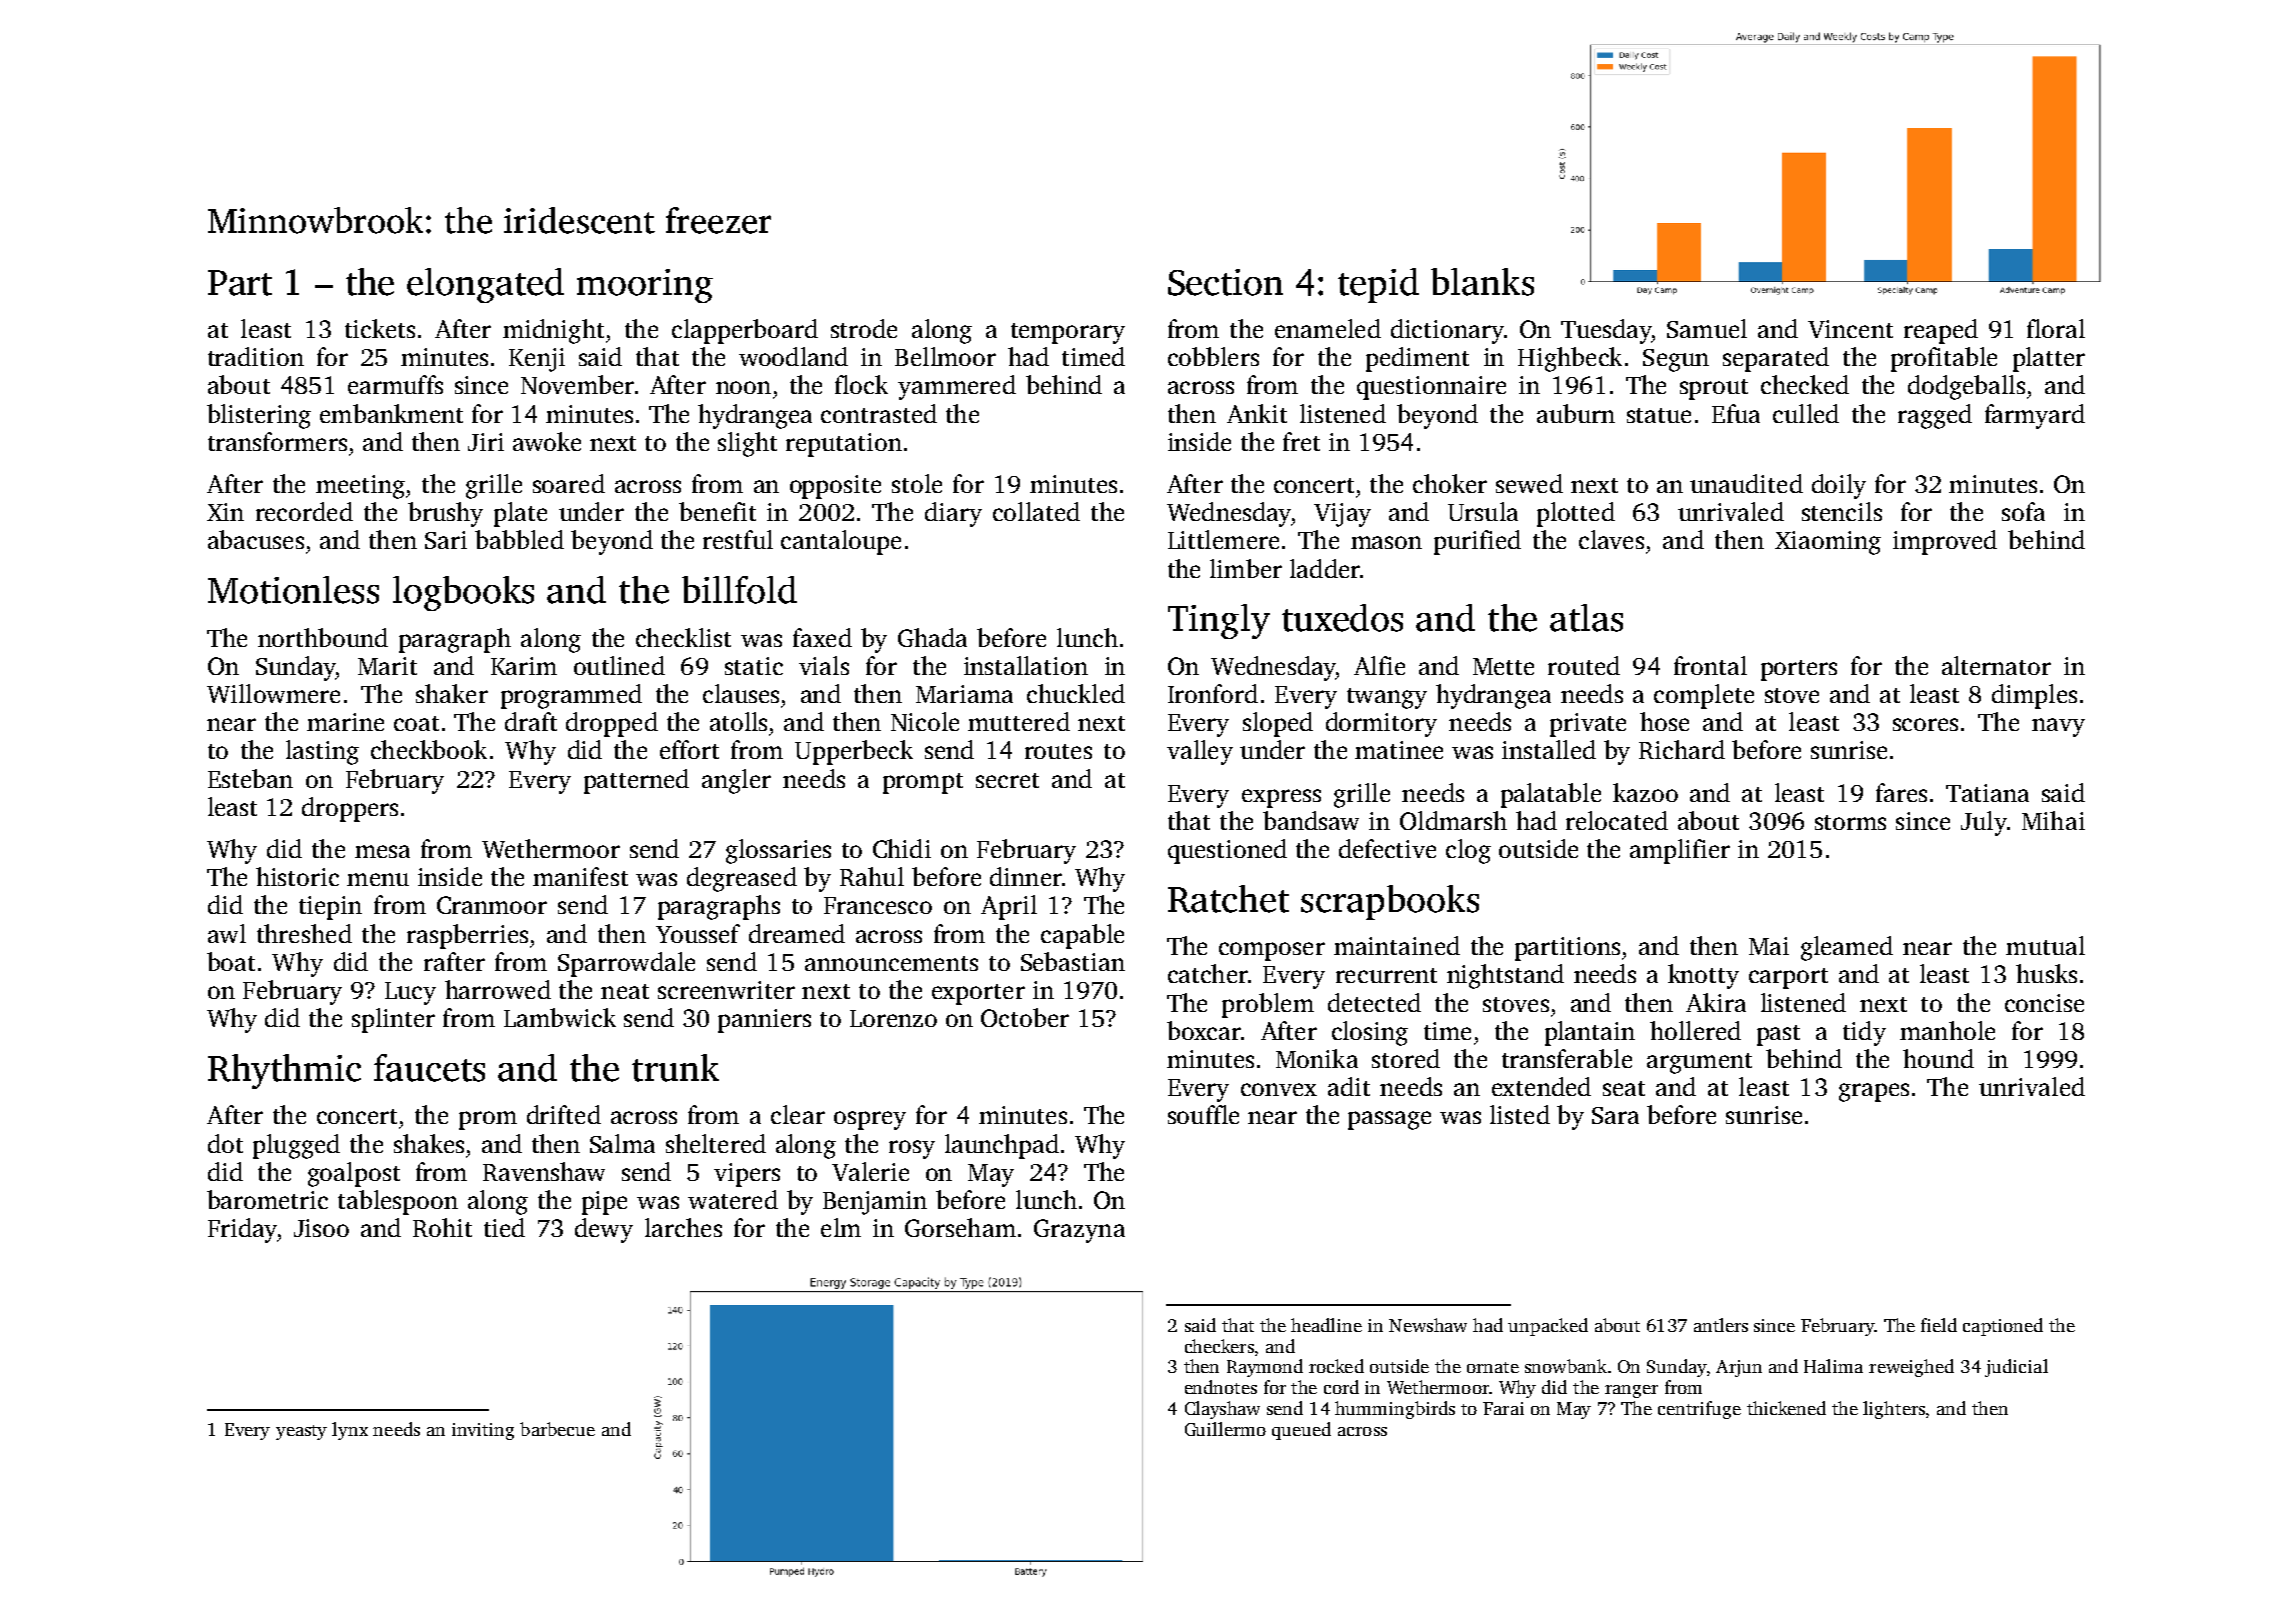  I want to click on manifest, so click(580, 876).
